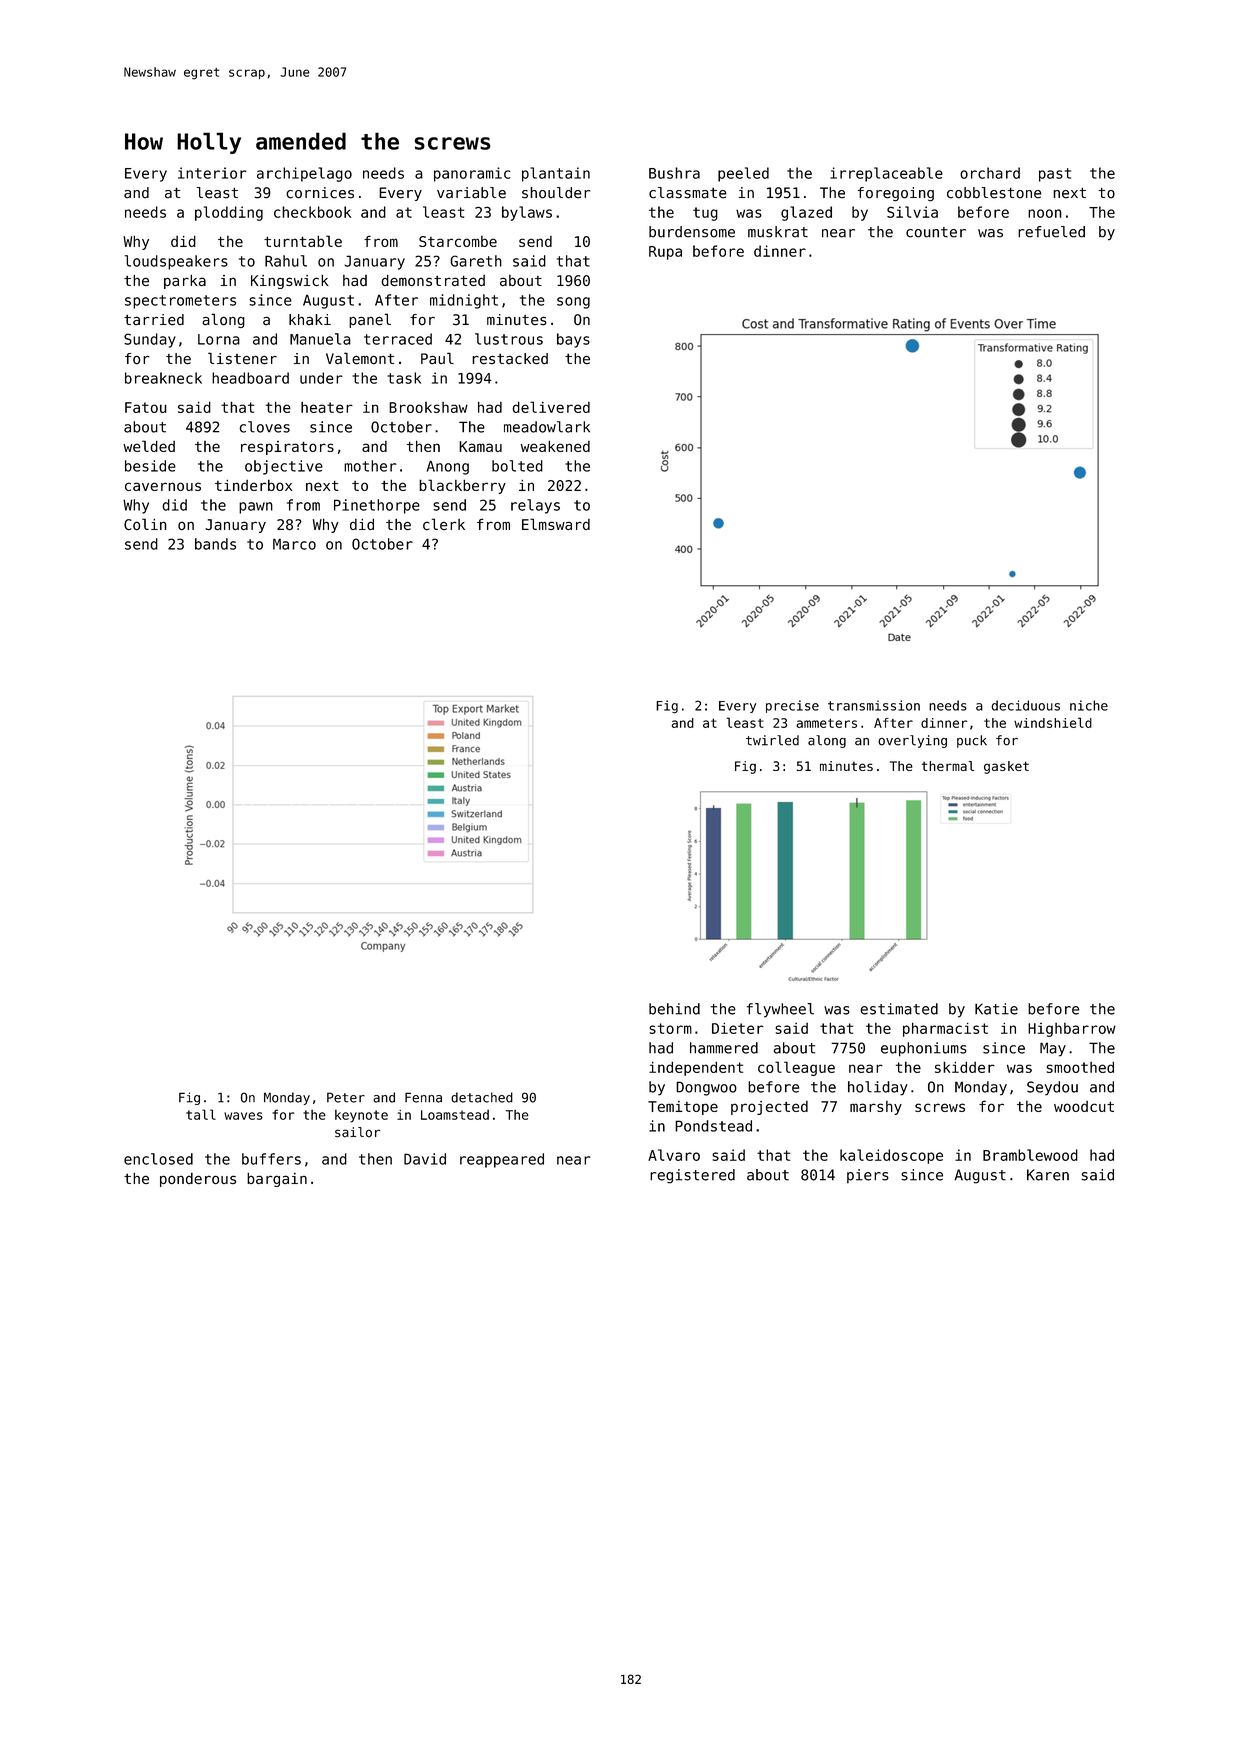 This screenshot has height=1752, width=1239. What do you see at coordinates (743, 174) in the screenshot?
I see `peeled` at bounding box center [743, 174].
